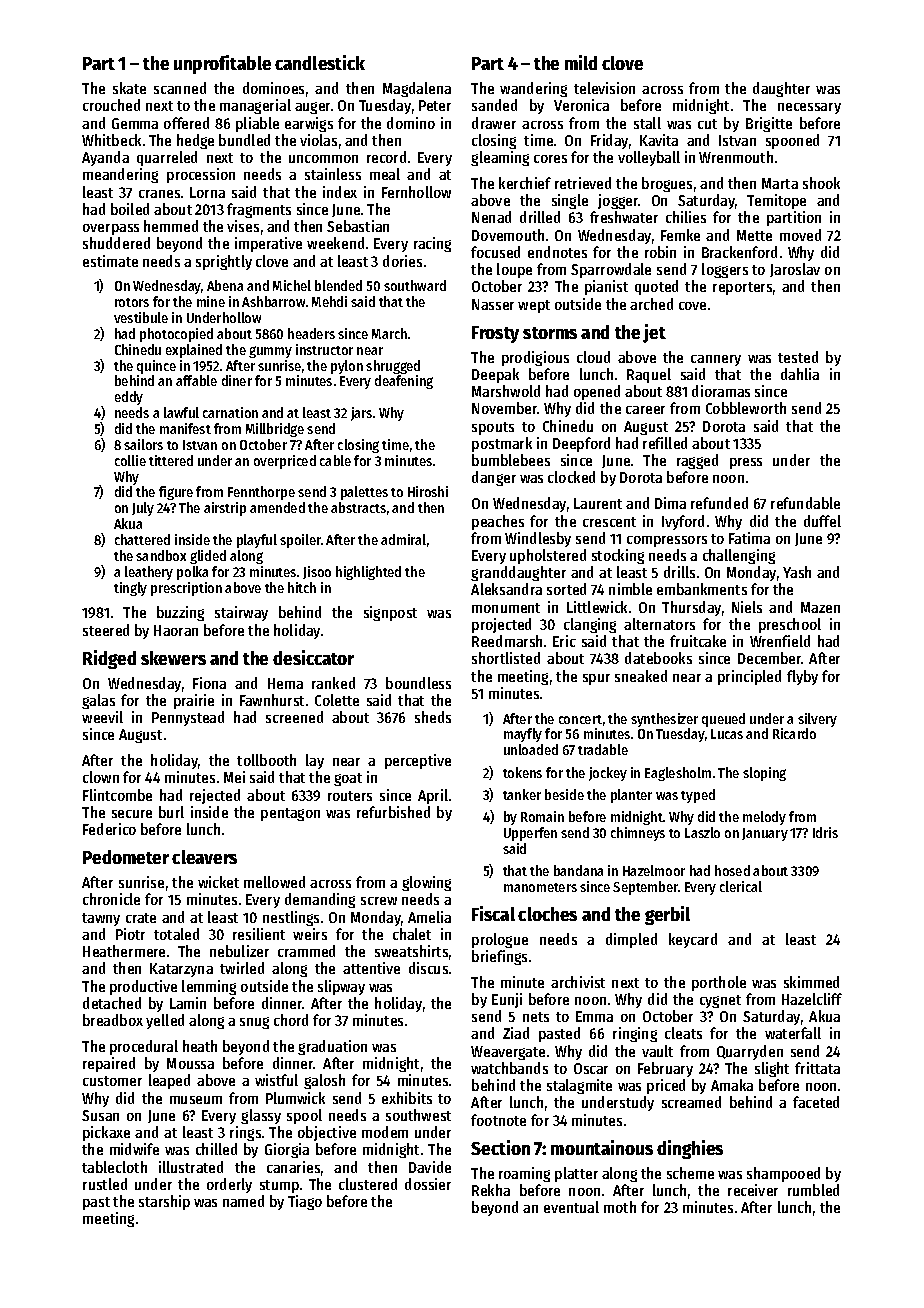 The image size is (924, 1308). I want to click on Nenad, so click(491, 217).
